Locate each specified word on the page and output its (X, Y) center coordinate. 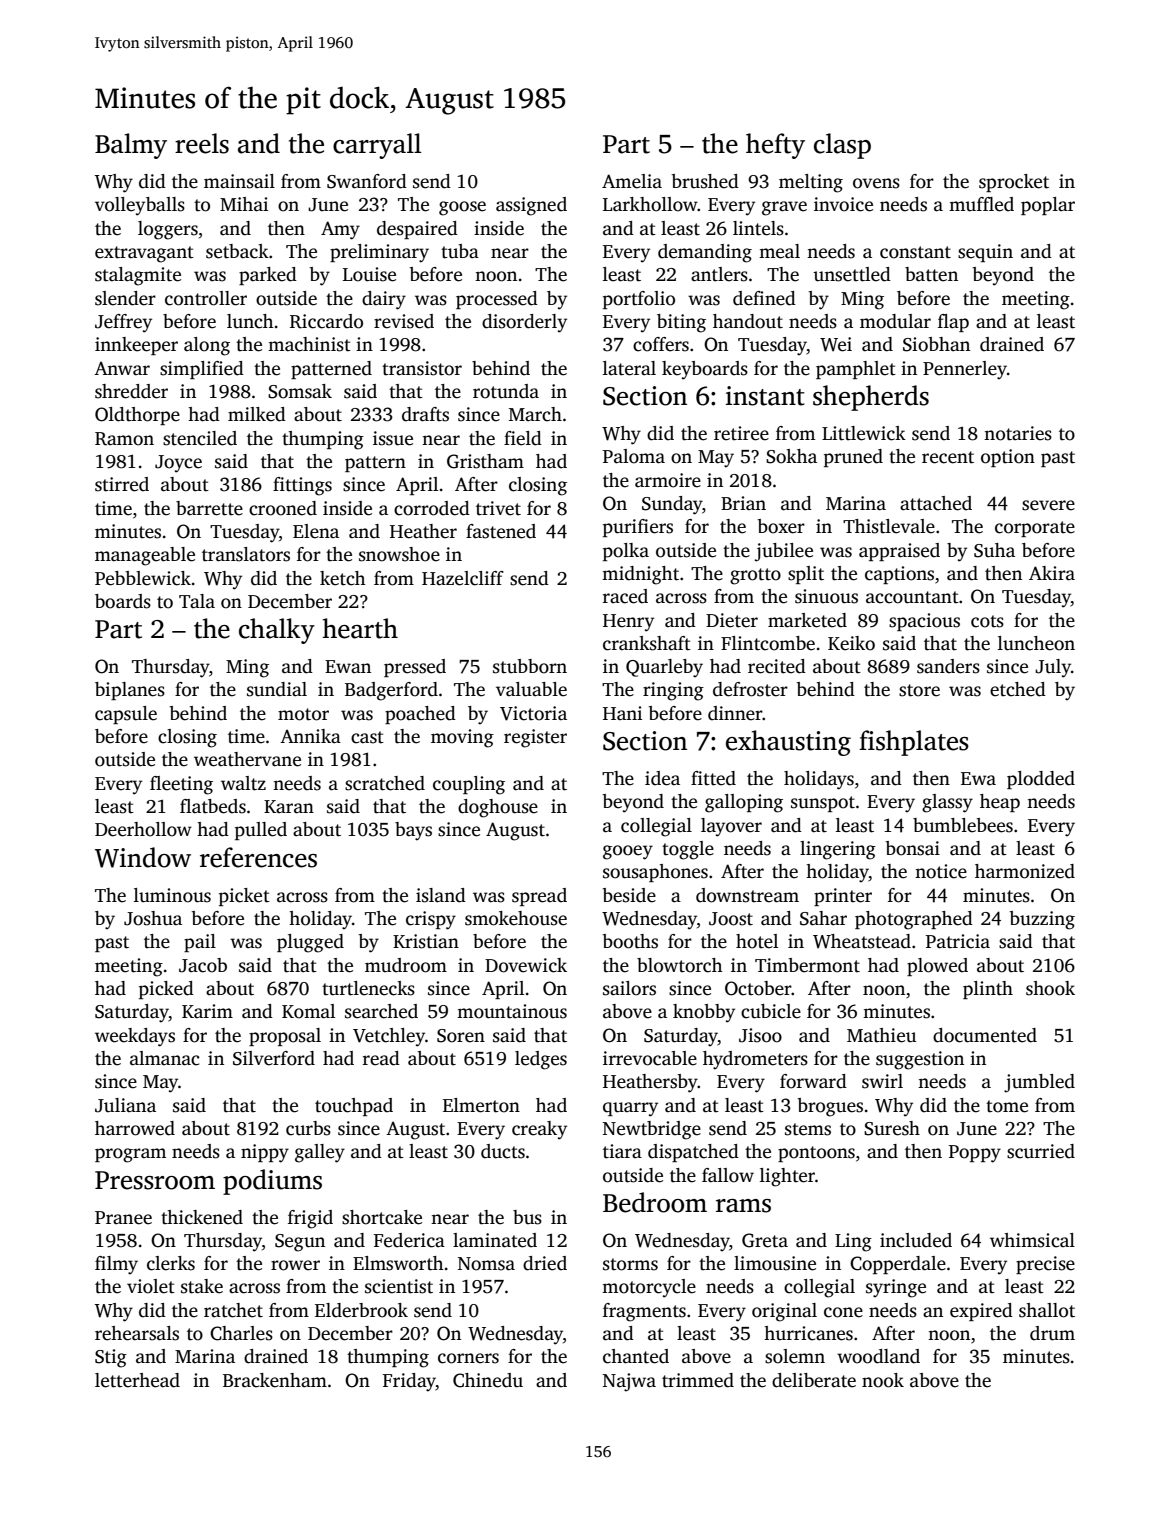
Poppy (975, 1154)
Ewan (348, 666)
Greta (765, 1240)
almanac (165, 1058)
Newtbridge (652, 1130)
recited (777, 666)
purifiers (638, 528)
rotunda (506, 391)
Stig (111, 1358)
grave (784, 208)
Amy (340, 230)
